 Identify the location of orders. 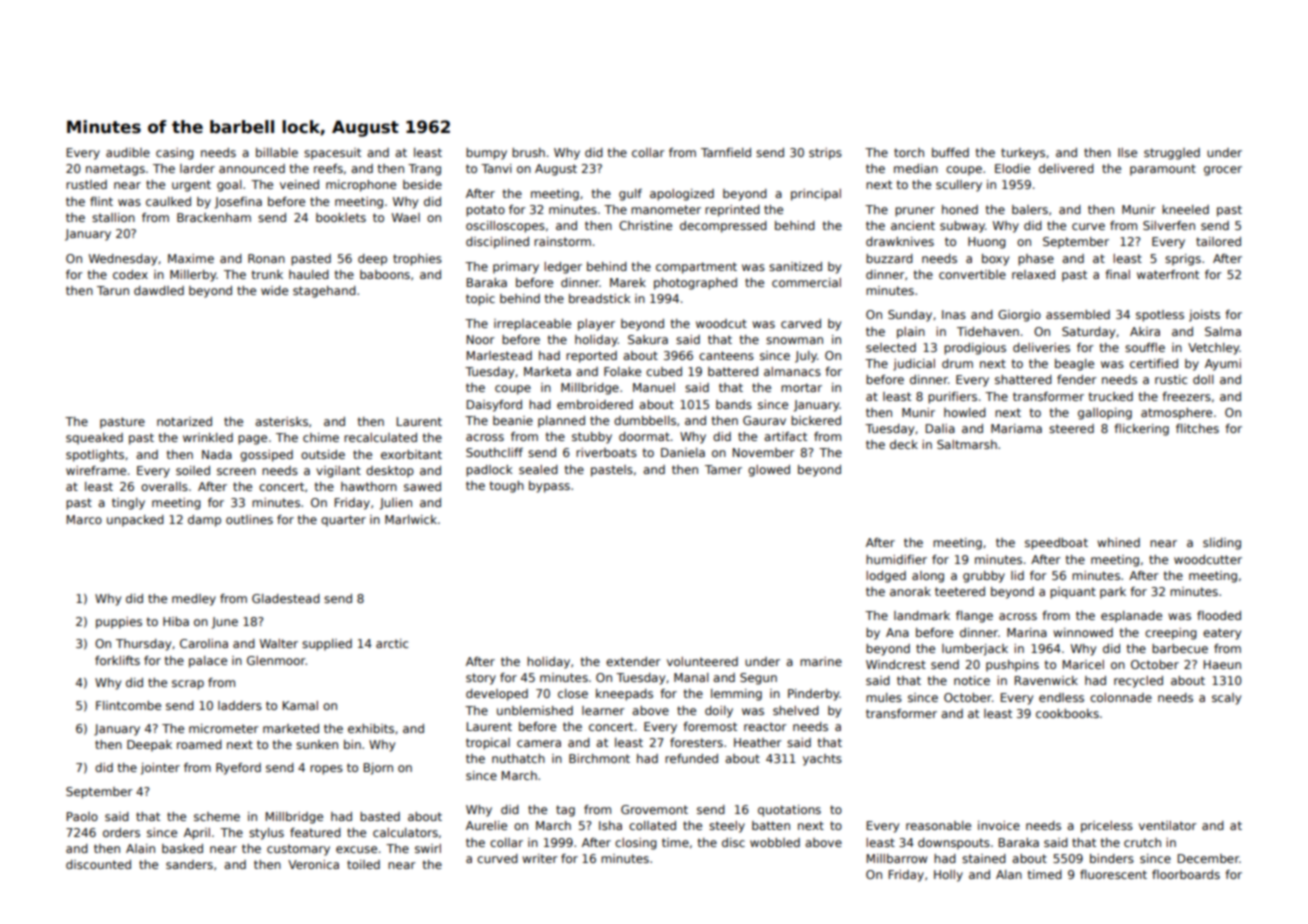
(121, 832).
